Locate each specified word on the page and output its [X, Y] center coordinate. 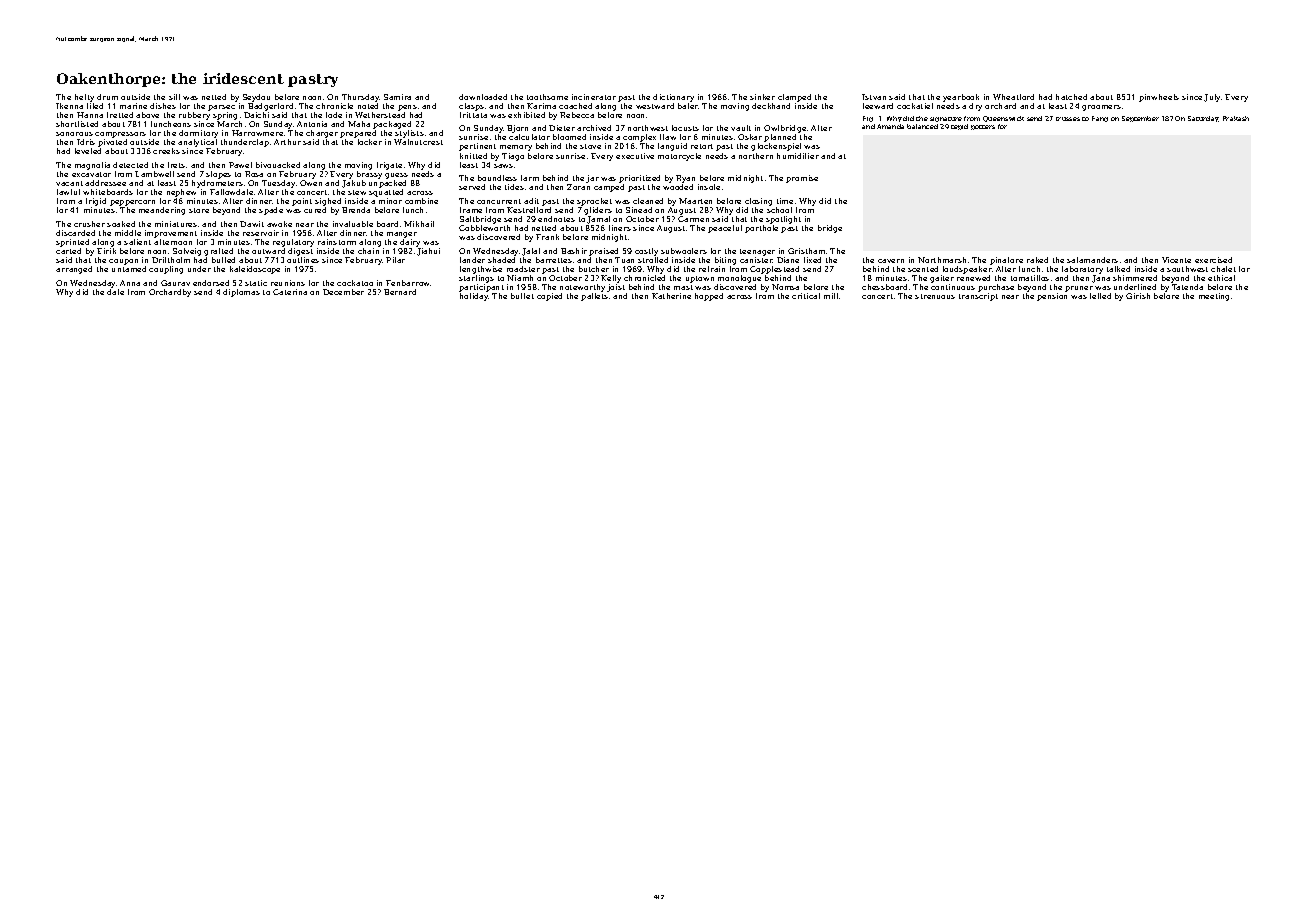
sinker [762, 97]
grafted [218, 252]
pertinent [477, 147]
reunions [288, 283]
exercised [1213, 260]
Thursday [360, 98]
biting [725, 261]
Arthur [287, 142]
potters [983, 127]
